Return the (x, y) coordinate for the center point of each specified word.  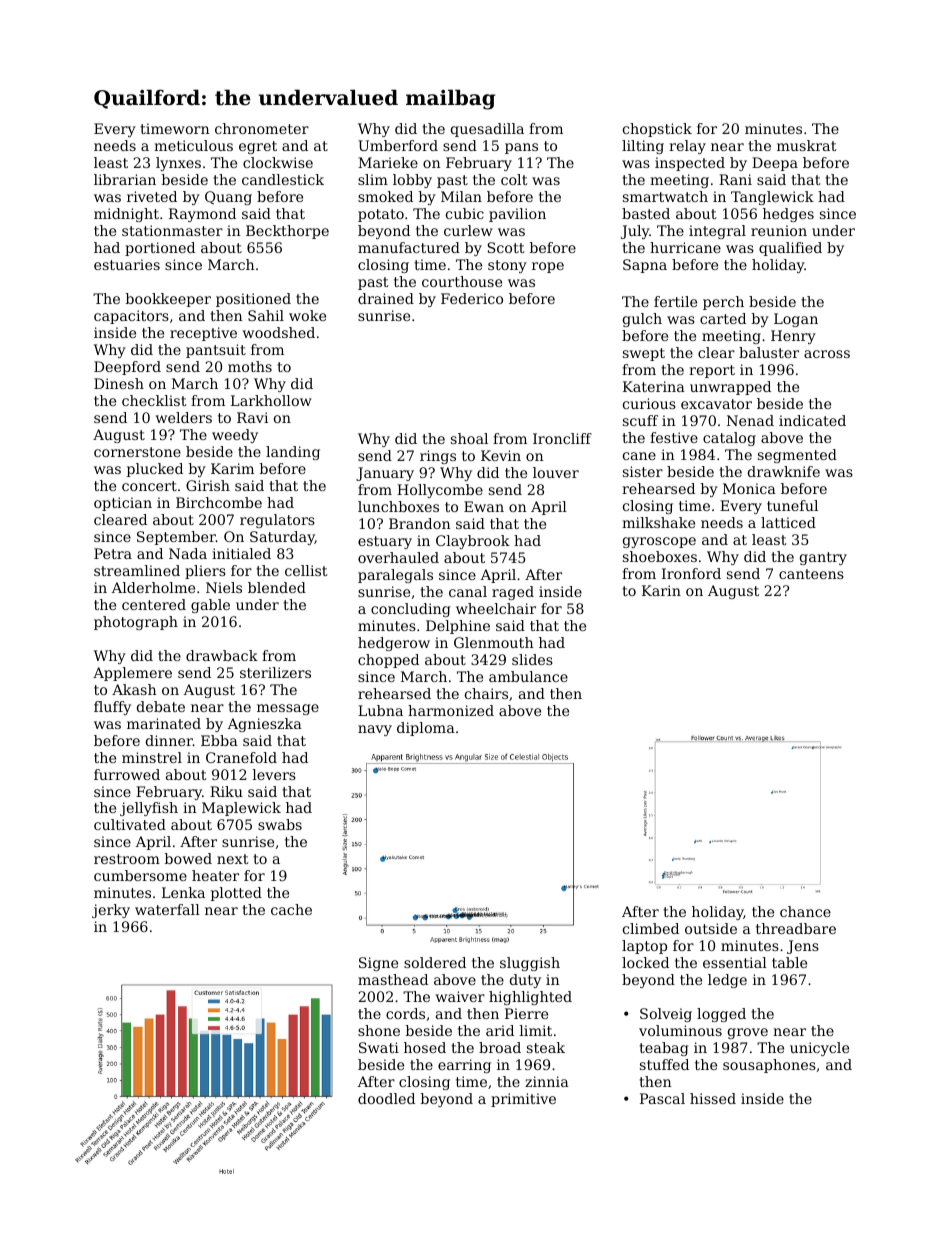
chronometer (262, 128)
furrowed (127, 774)
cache (291, 909)
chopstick (657, 130)
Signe (378, 964)
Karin (661, 590)
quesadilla (487, 130)
